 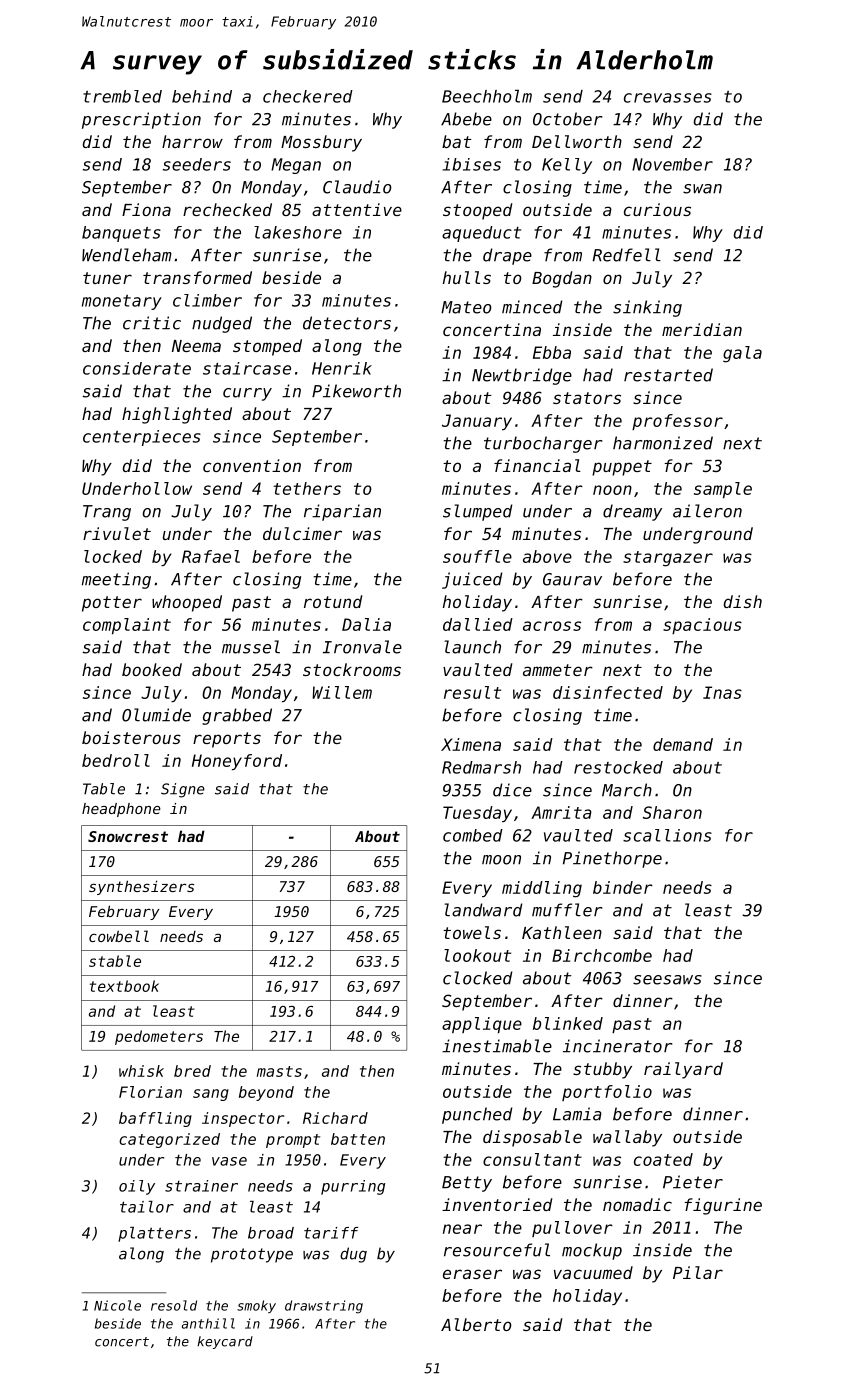 I want to click on Signe, so click(x=183, y=790).
